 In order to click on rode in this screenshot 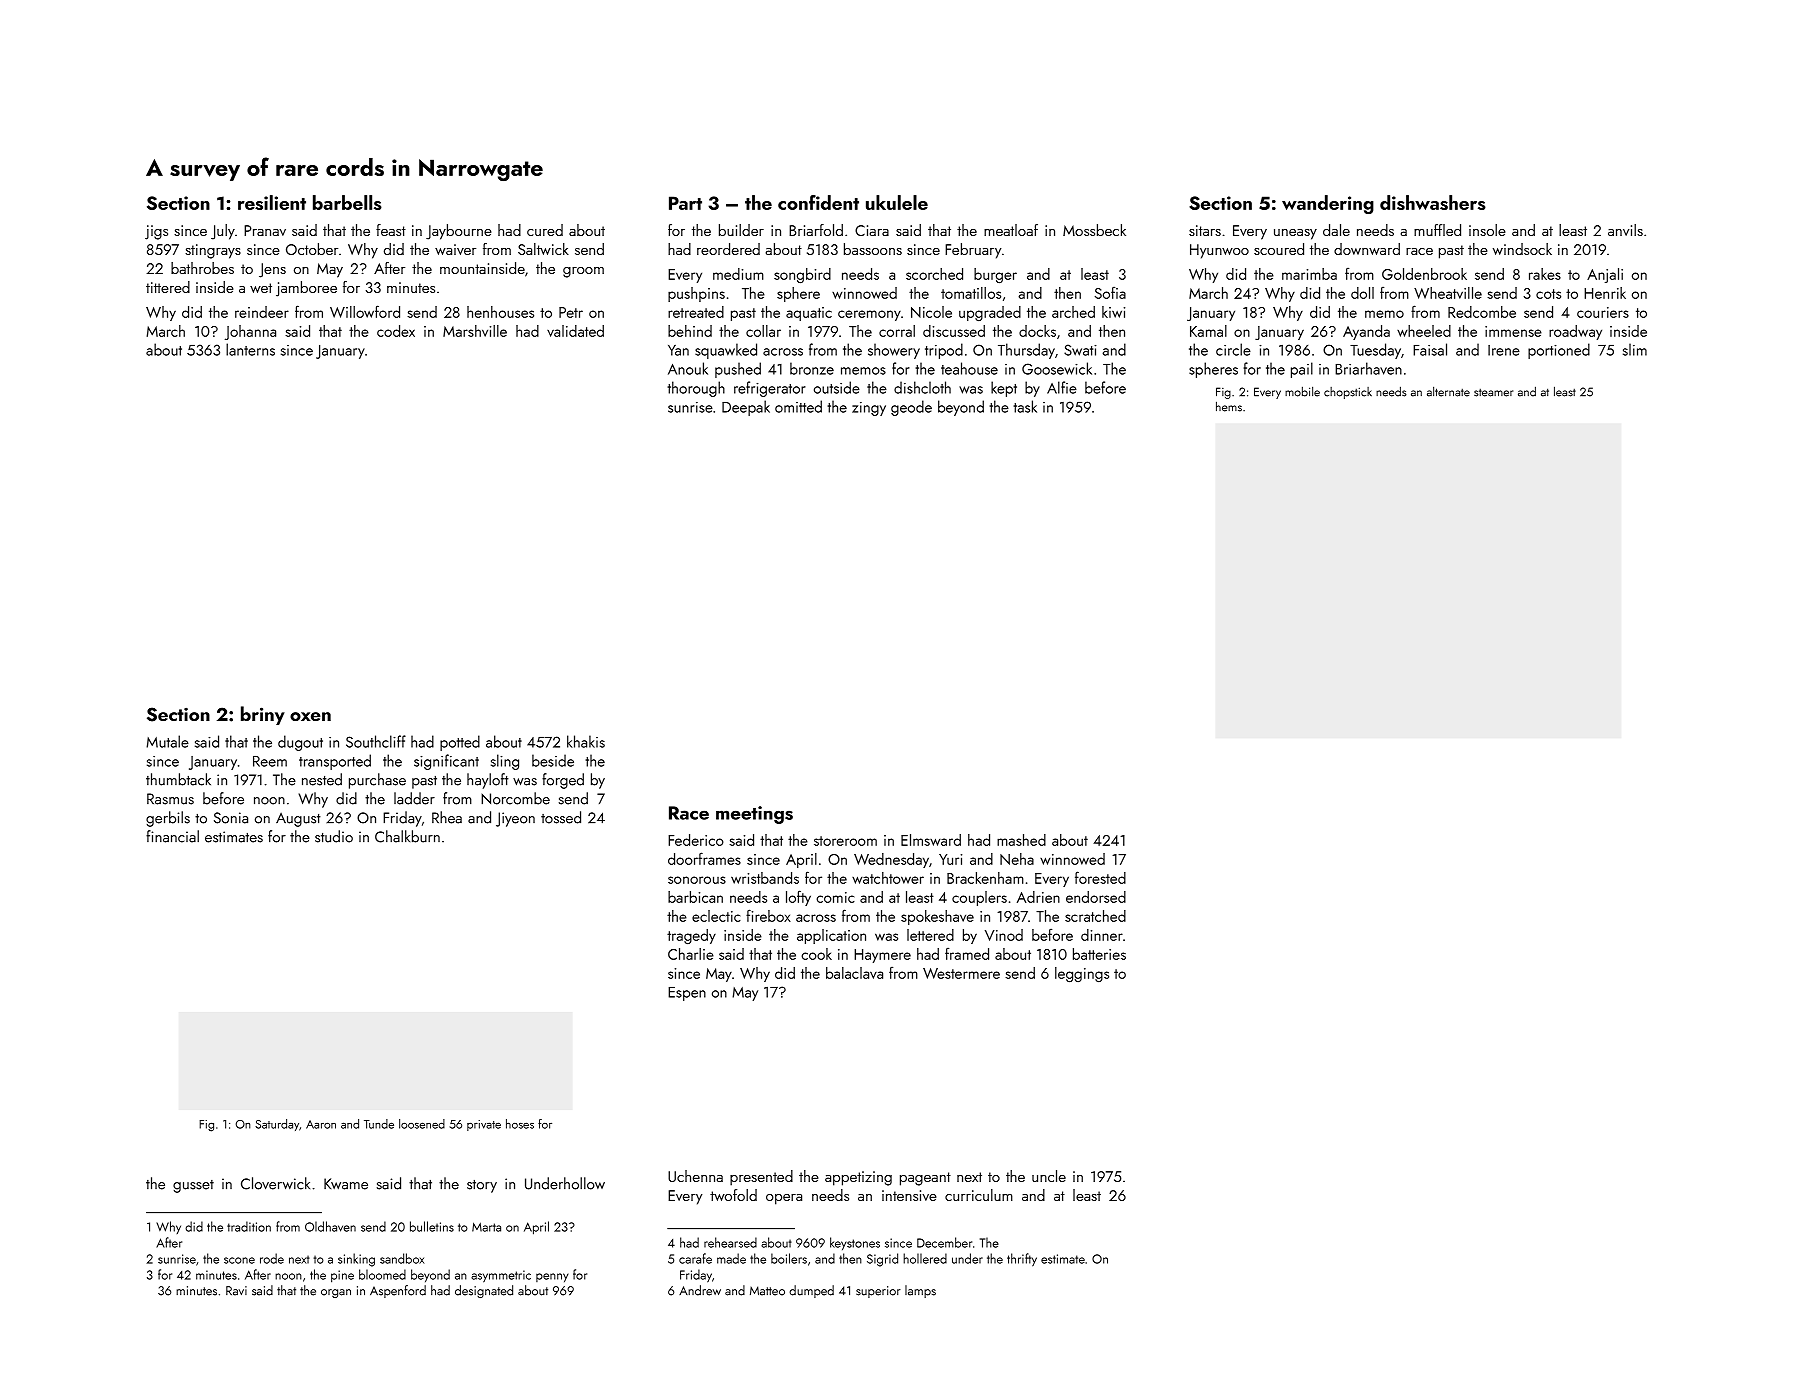, I will do `click(272, 1258)`.
